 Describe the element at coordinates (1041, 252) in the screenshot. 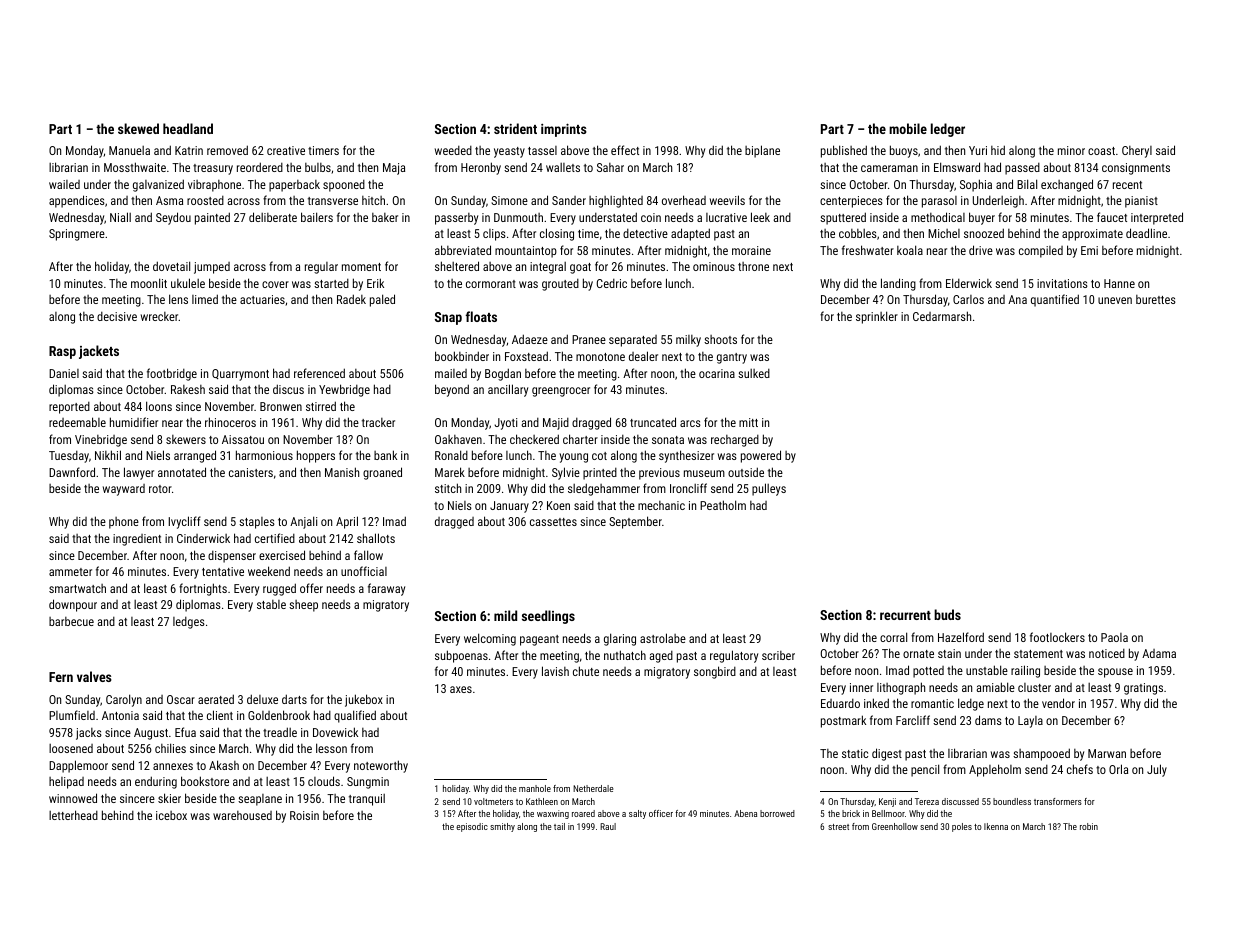

I see `compiled` at that location.
